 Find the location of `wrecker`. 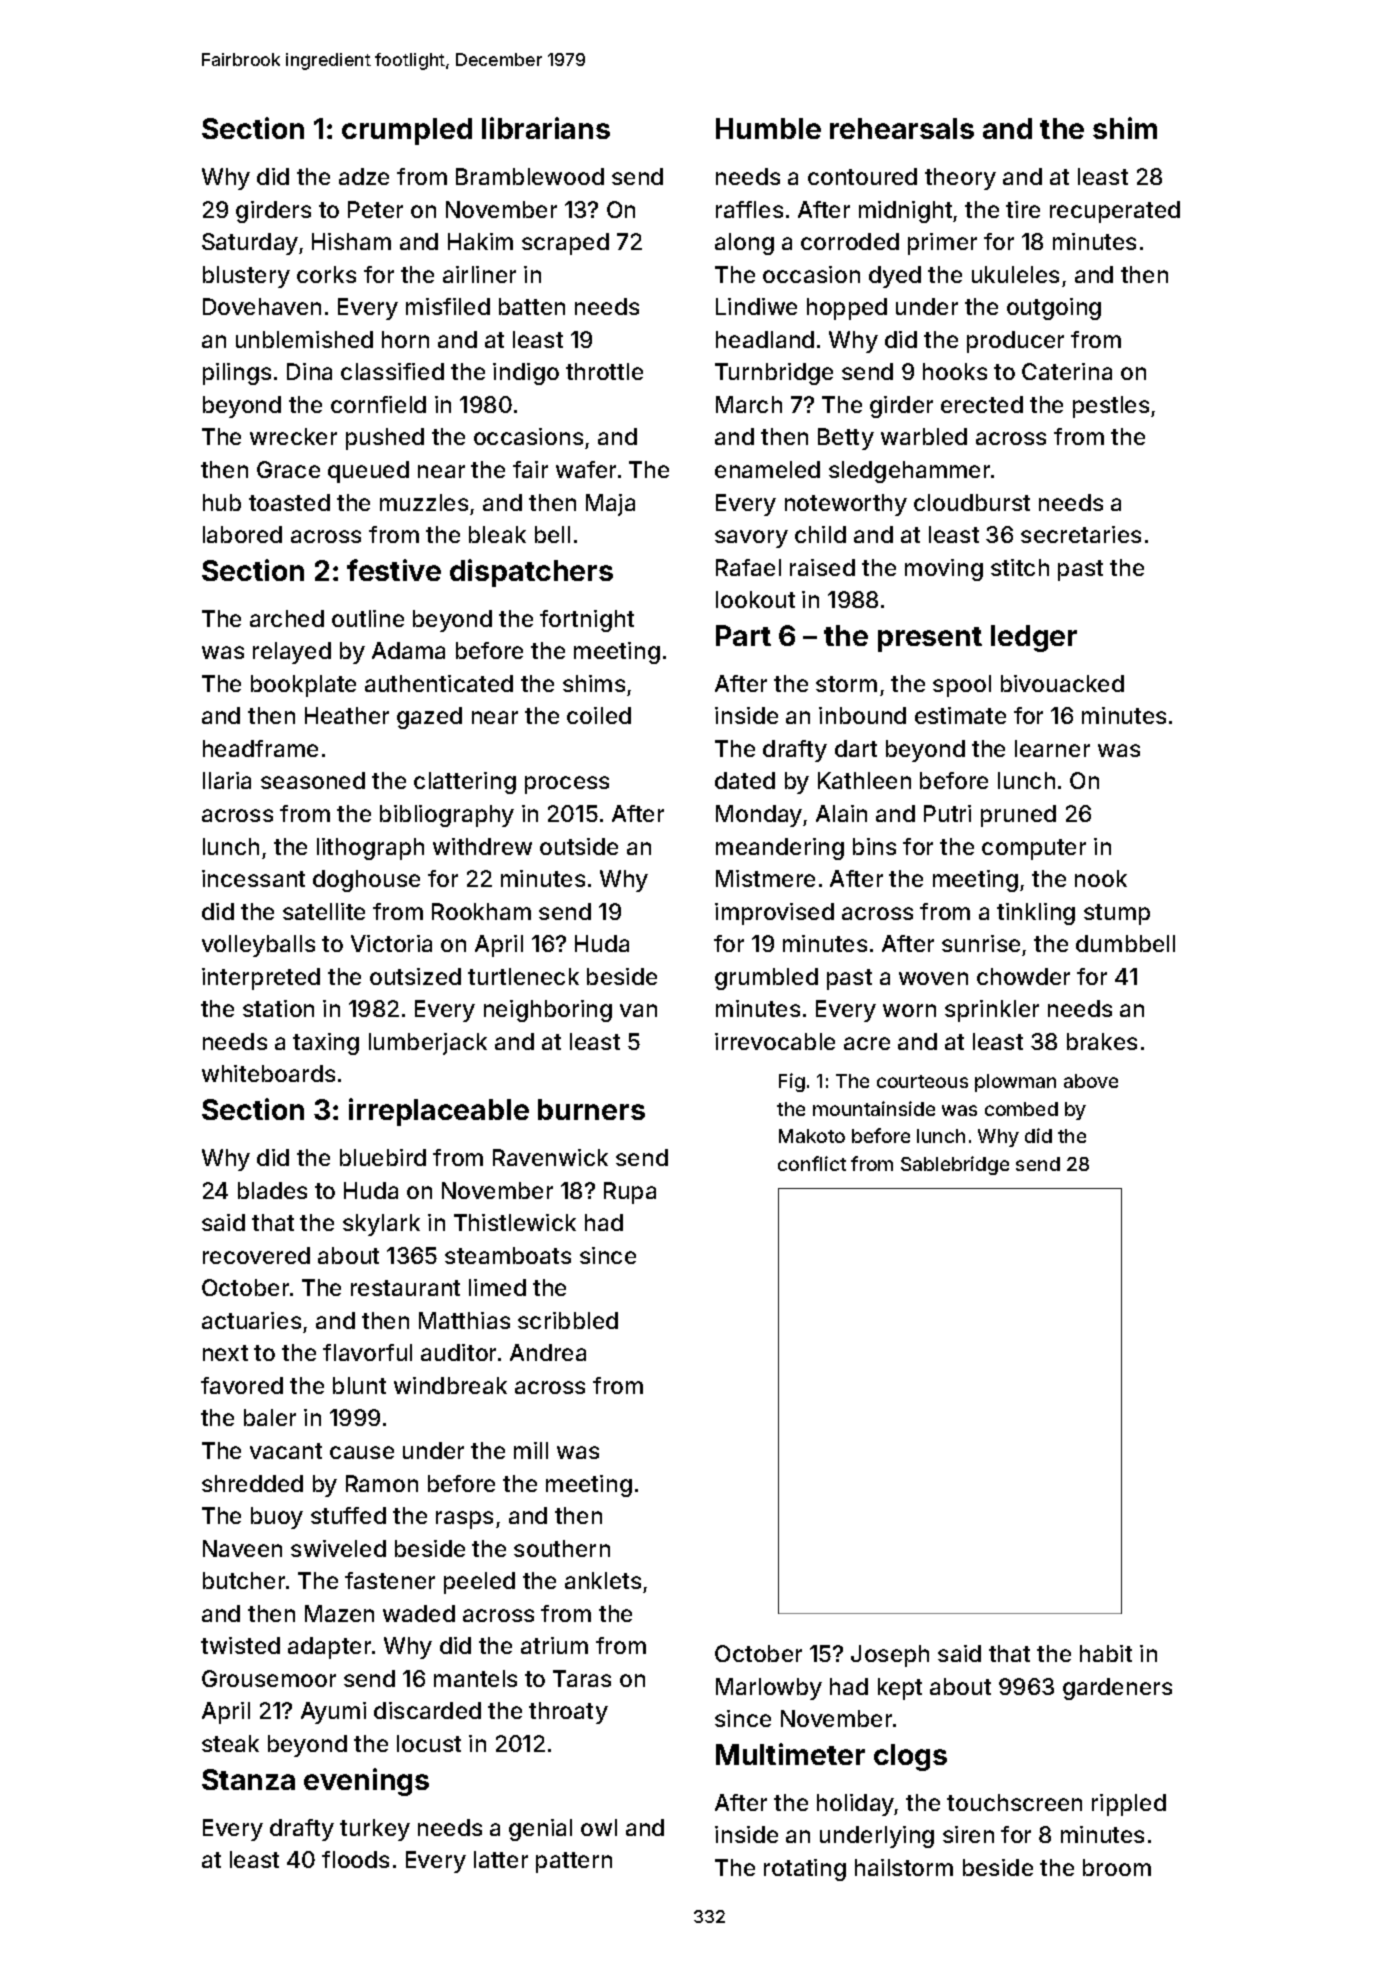

wrecker is located at coordinates (293, 436).
